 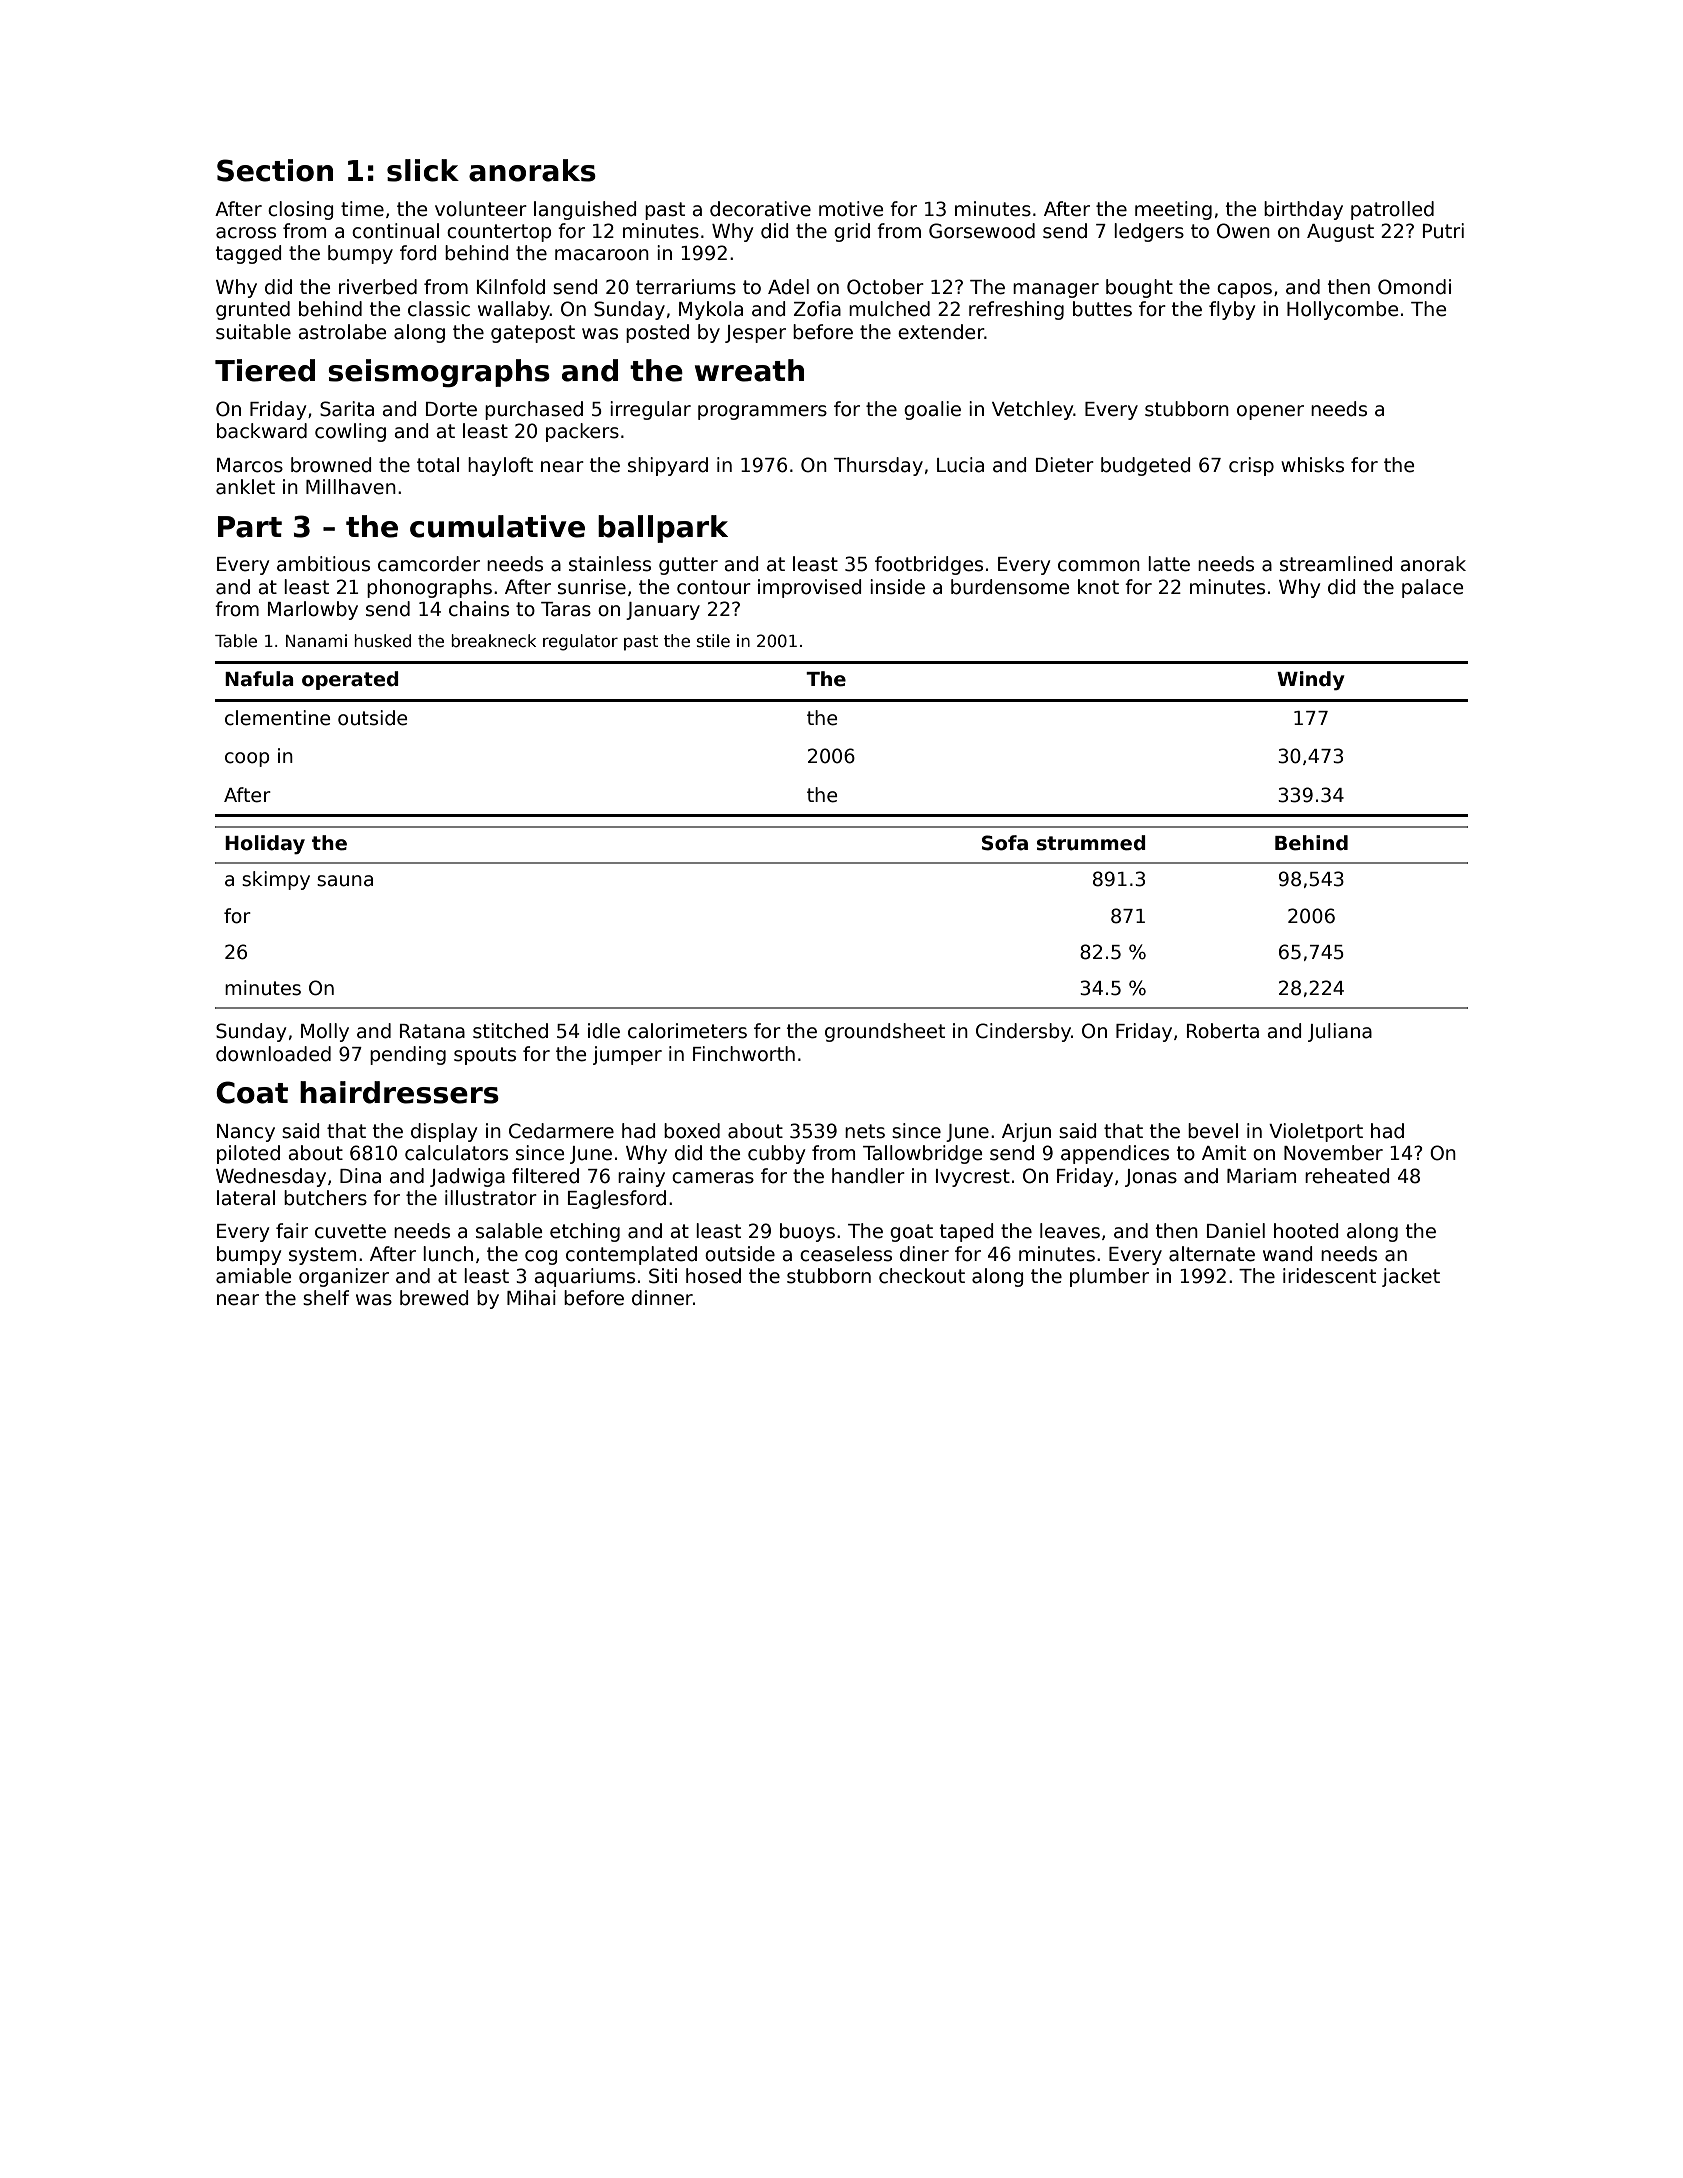 I want to click on total, so click(x=438, y=465).
